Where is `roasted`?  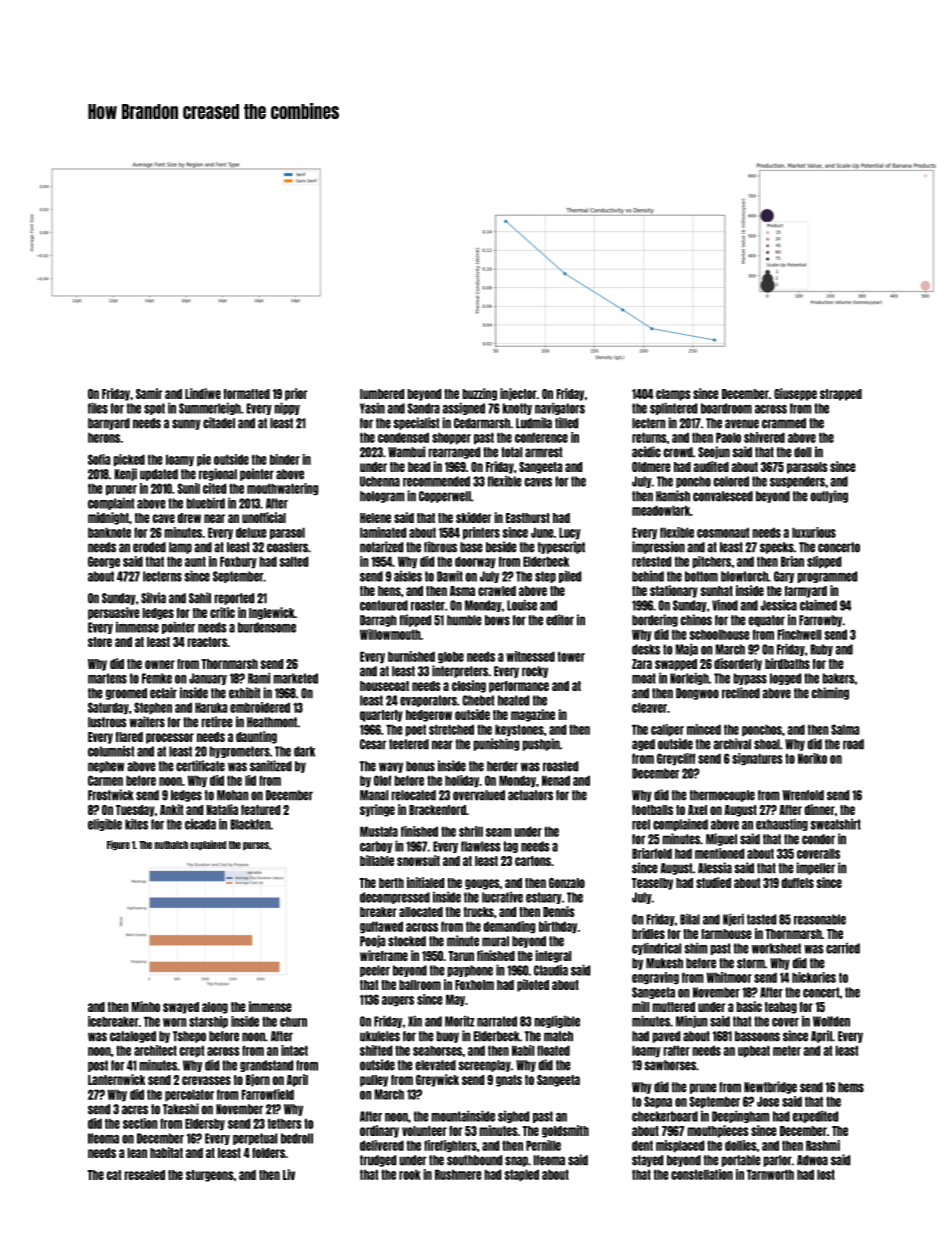
roasted is located at coordinates (561, 766).
